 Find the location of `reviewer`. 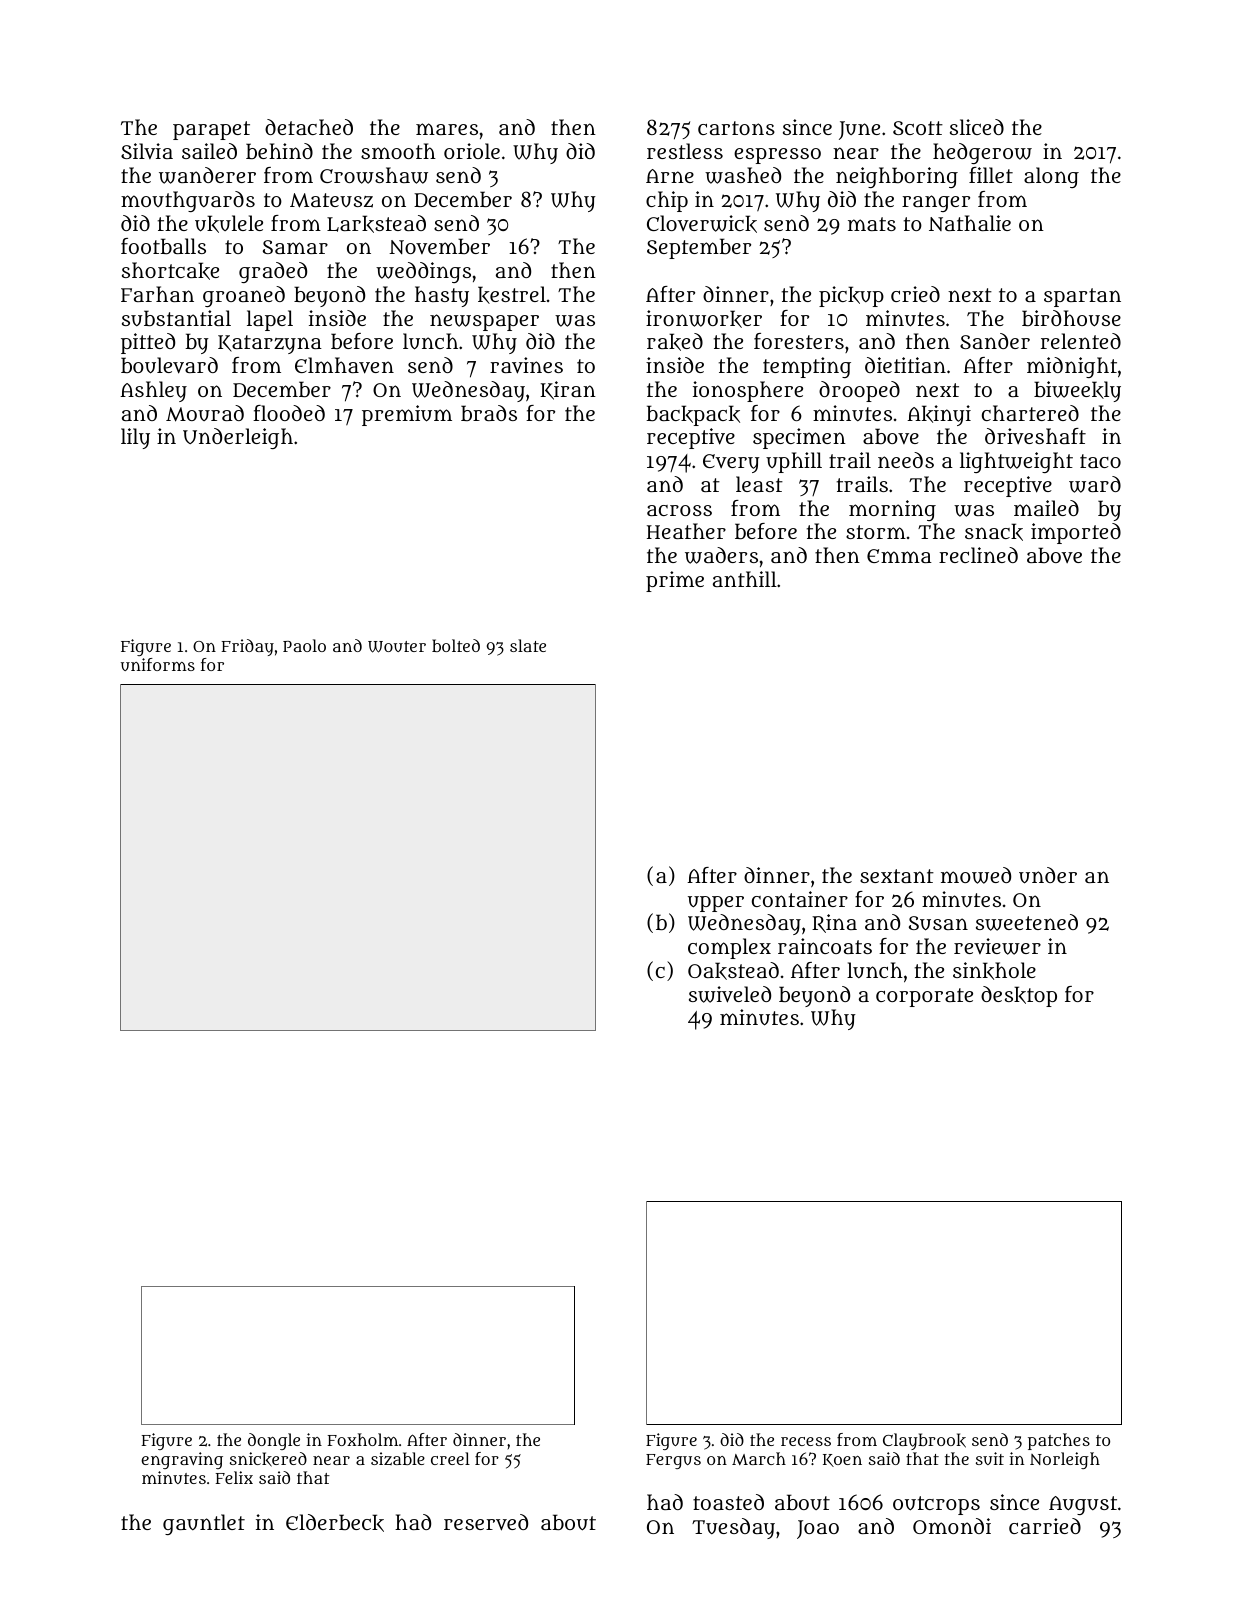

reviewer is located at coordinates (997, 946).
